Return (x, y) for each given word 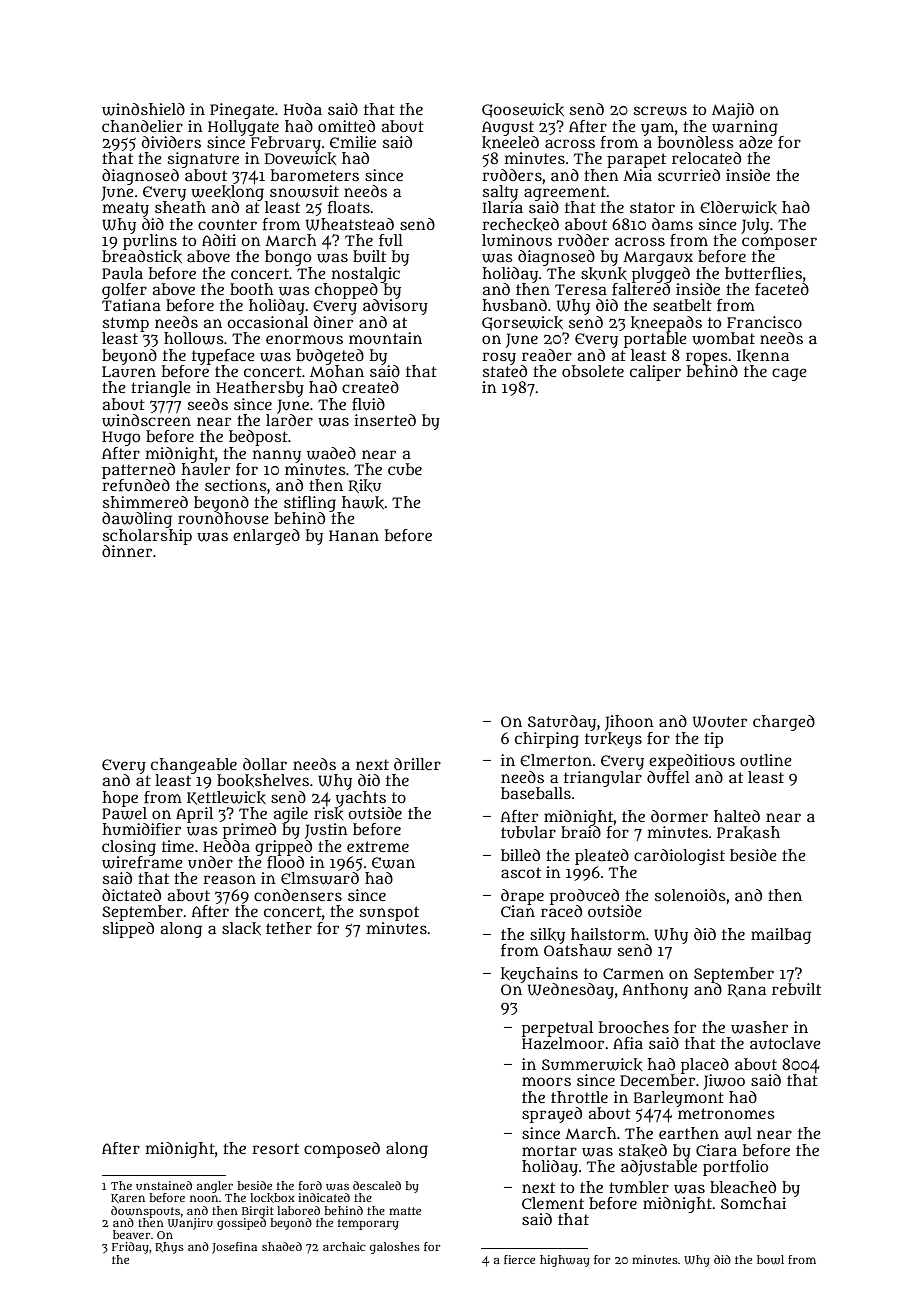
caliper (655, 373)
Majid (733, 111)
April (194, 815)
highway (565, 1261)
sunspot (389, 913)
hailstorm (608, 934)
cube (405, 469)
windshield (143, 109)
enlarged (266, 537)
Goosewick (523, 110)
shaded (282, 1246)
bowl (770, 1260)
